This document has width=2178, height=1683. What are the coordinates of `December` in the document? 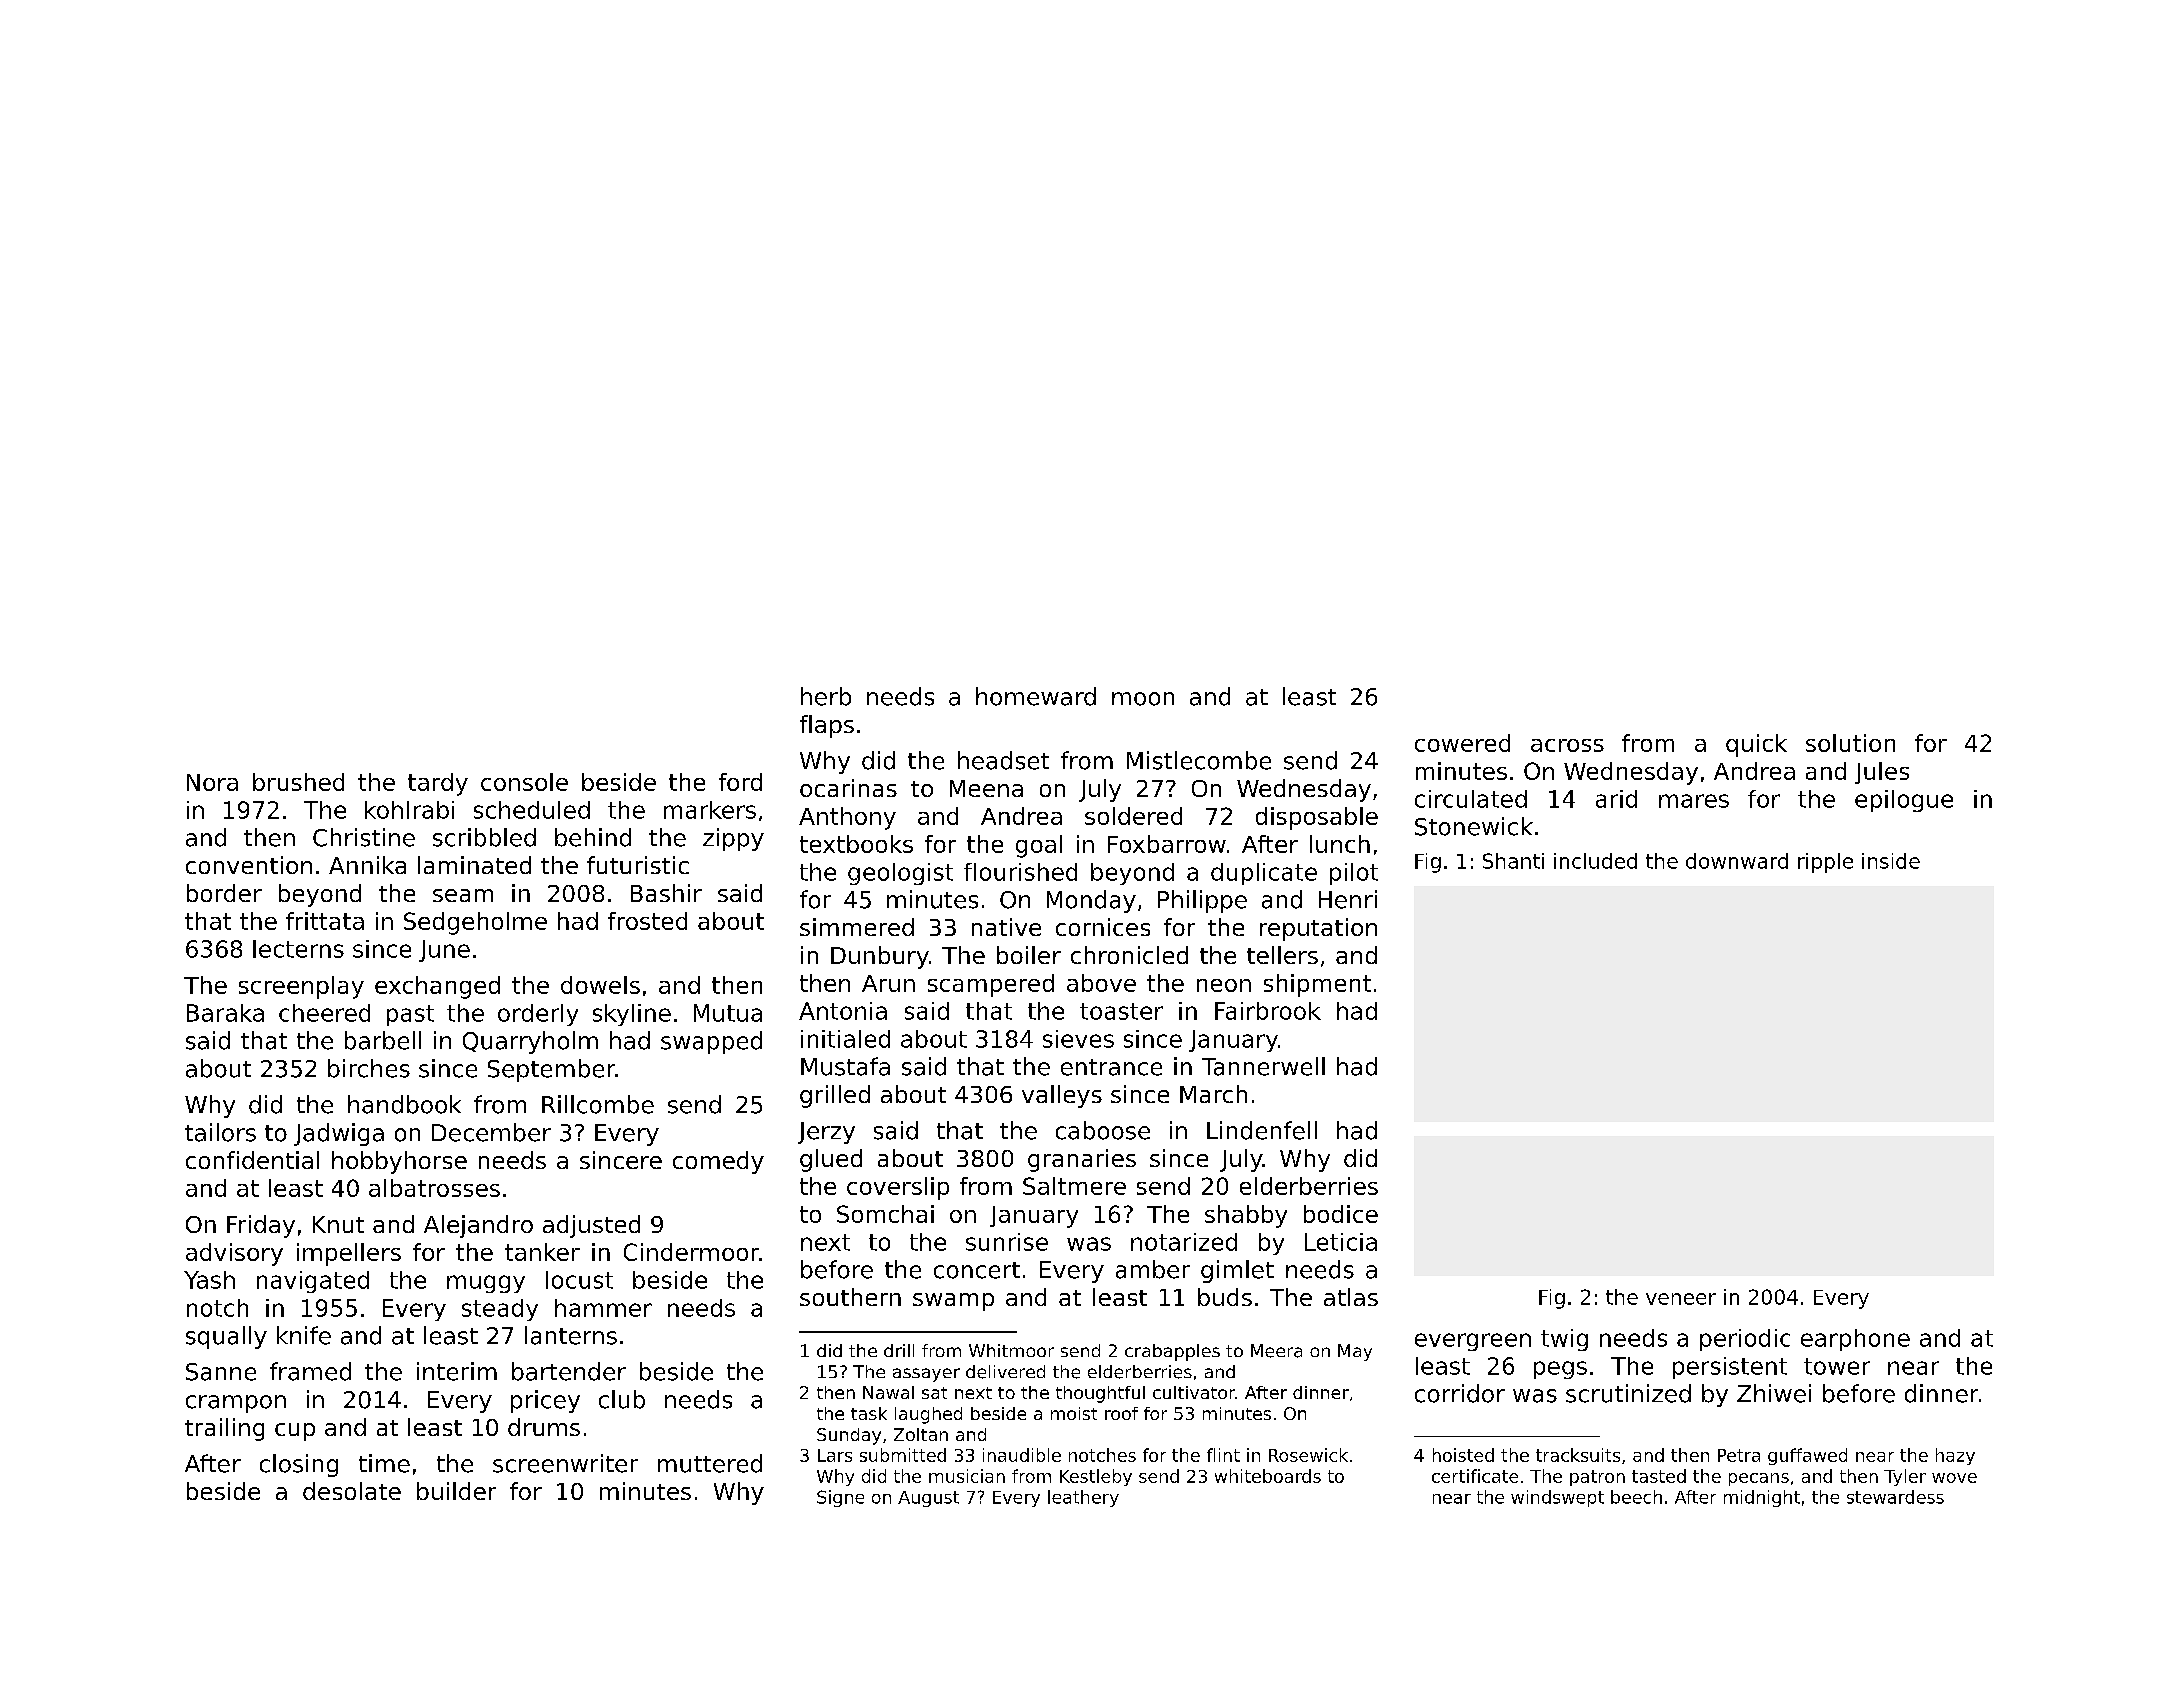 It's located at (491, 1132).
